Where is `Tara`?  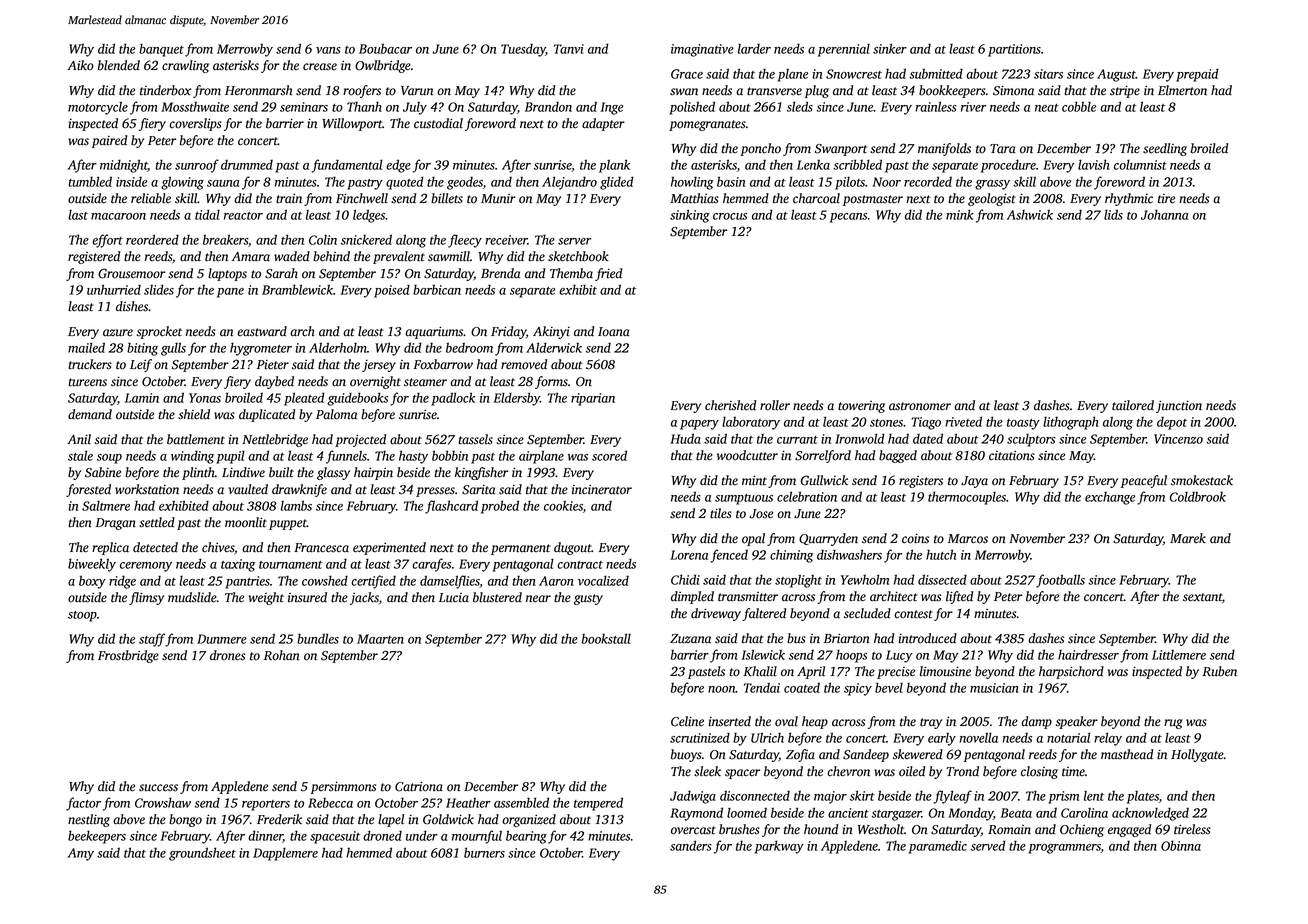
Tara is located at coordinates (1003, 149).
